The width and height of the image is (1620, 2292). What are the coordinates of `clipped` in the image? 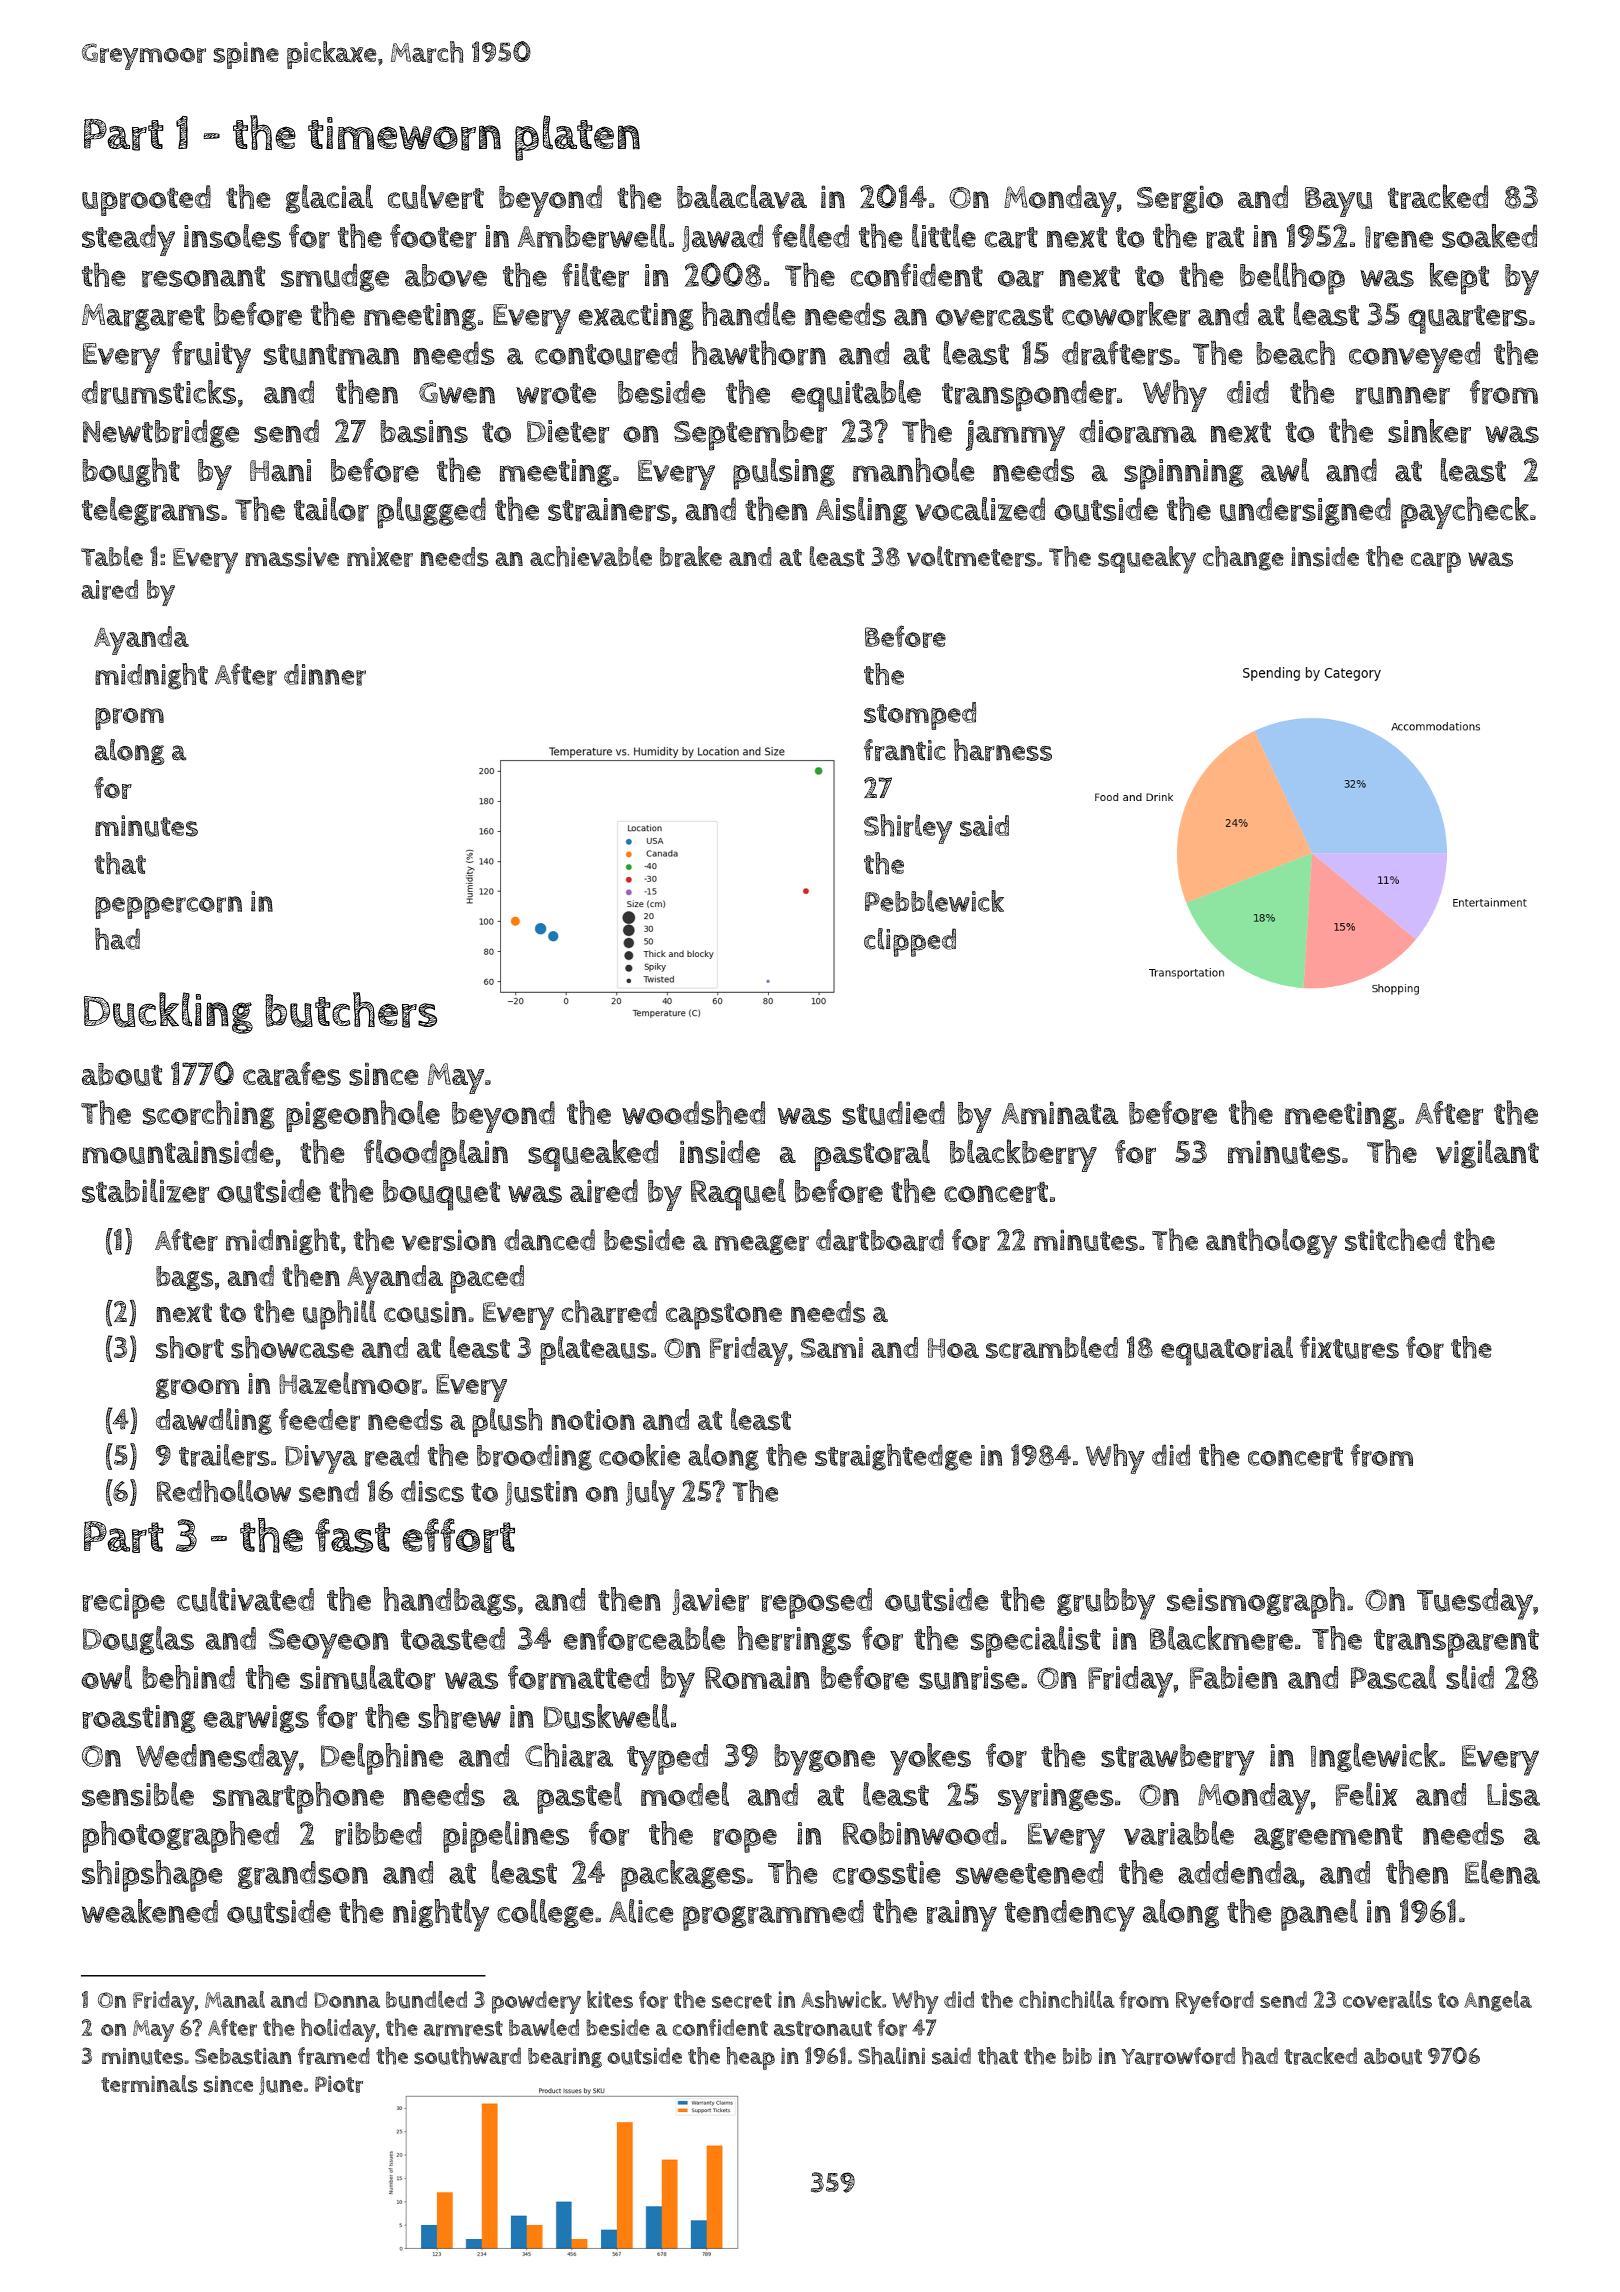 It's located at (910, 942).
